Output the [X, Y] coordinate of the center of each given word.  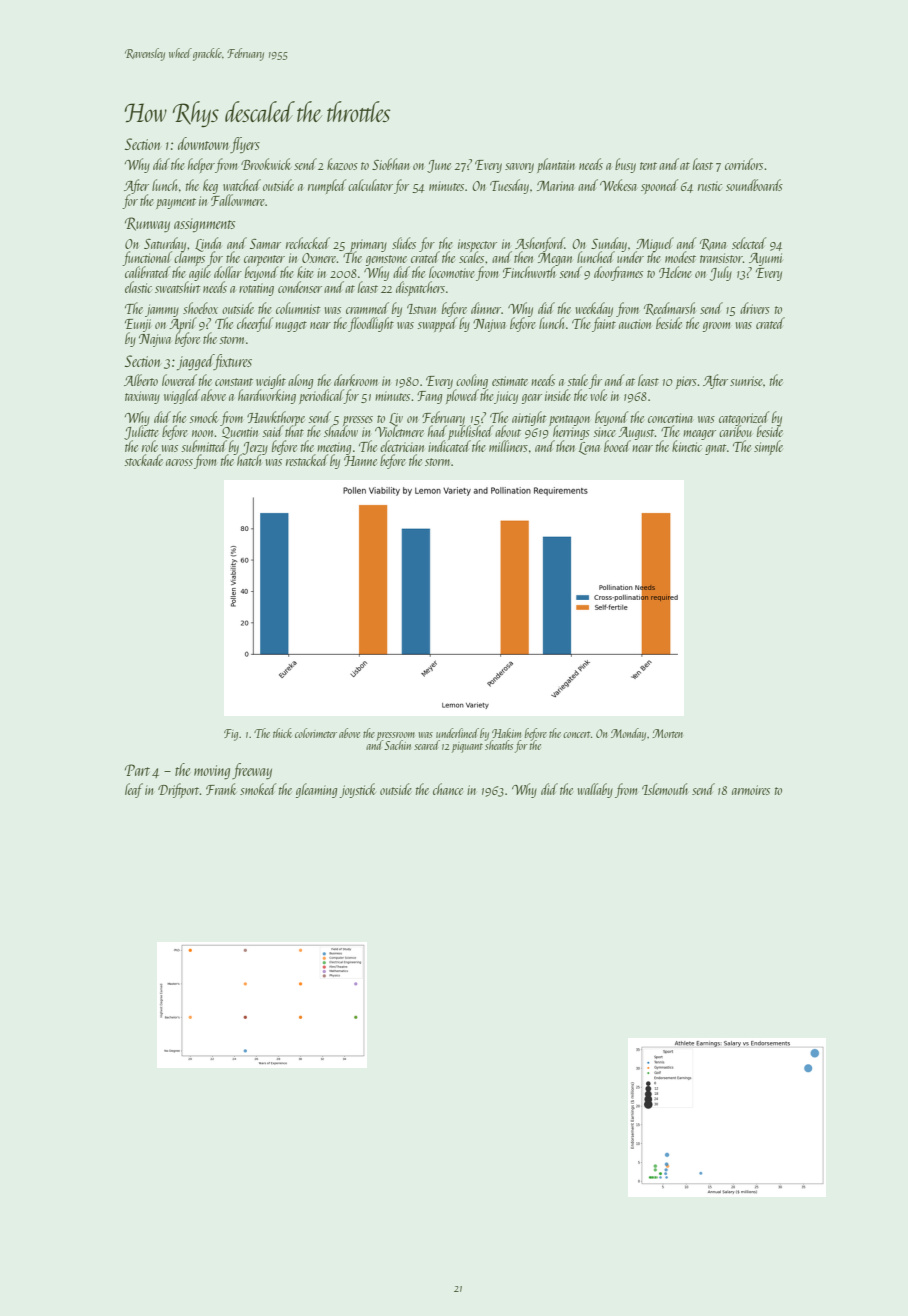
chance [448, 789]
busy [625, 165]
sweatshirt [177, 287]
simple [768, 447]
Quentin [240, 433]
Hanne [360, 461]
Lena [589, 448]
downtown [203, 143]
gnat [715, 449]
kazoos [342, 164]
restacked [307, 460]
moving [212, 772]
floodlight [371, 324]
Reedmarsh [669, 308]
